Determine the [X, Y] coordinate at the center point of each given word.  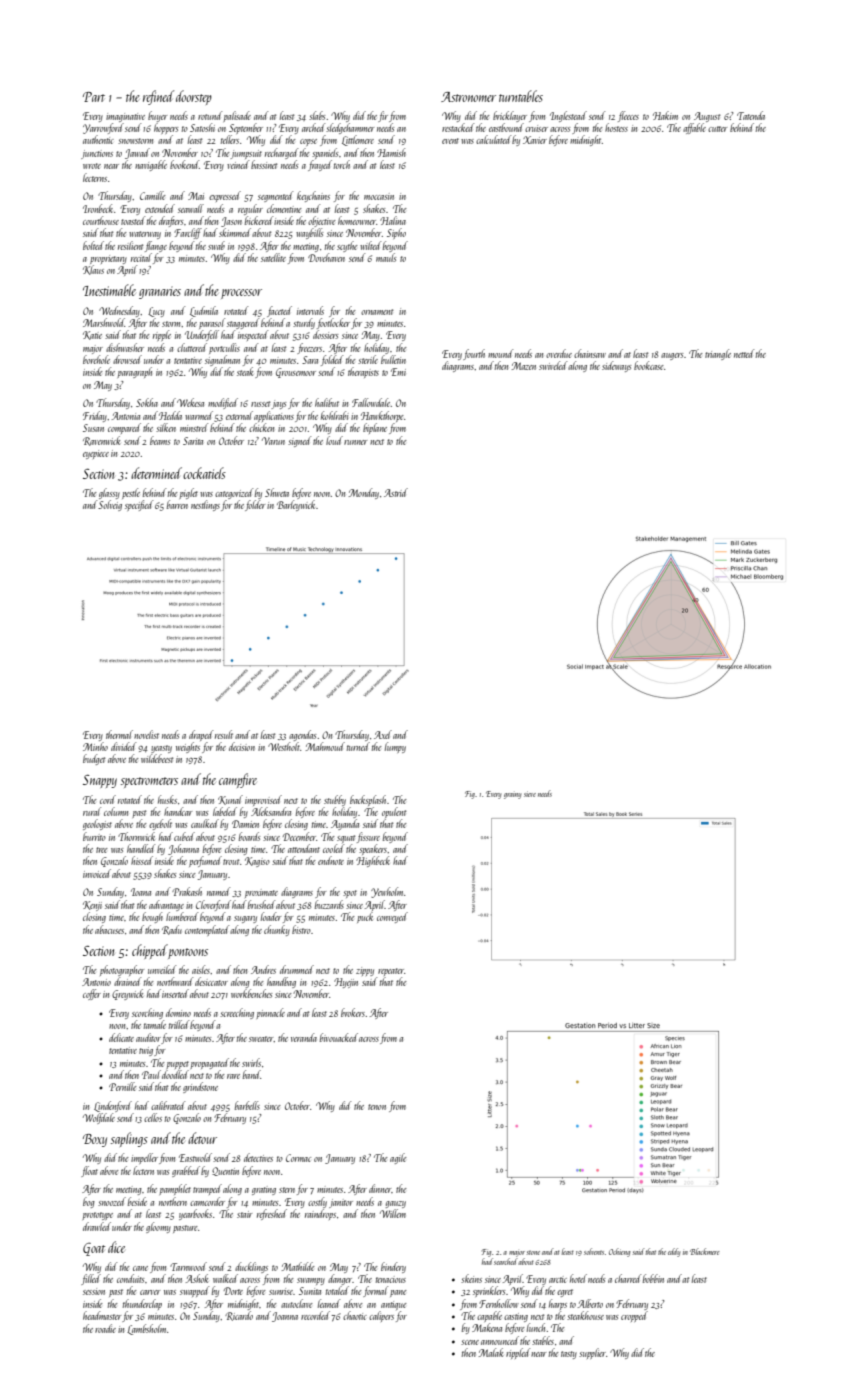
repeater [391, 972]
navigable [151, 165]
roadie [105, 1328]
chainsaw [590, 353]
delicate [121, 1037]
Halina [393, 220]
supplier [592, 1353]
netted [744, 353]
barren [177, 504]
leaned [329, 1303]
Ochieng [619, 1252]
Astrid [396, 492]
